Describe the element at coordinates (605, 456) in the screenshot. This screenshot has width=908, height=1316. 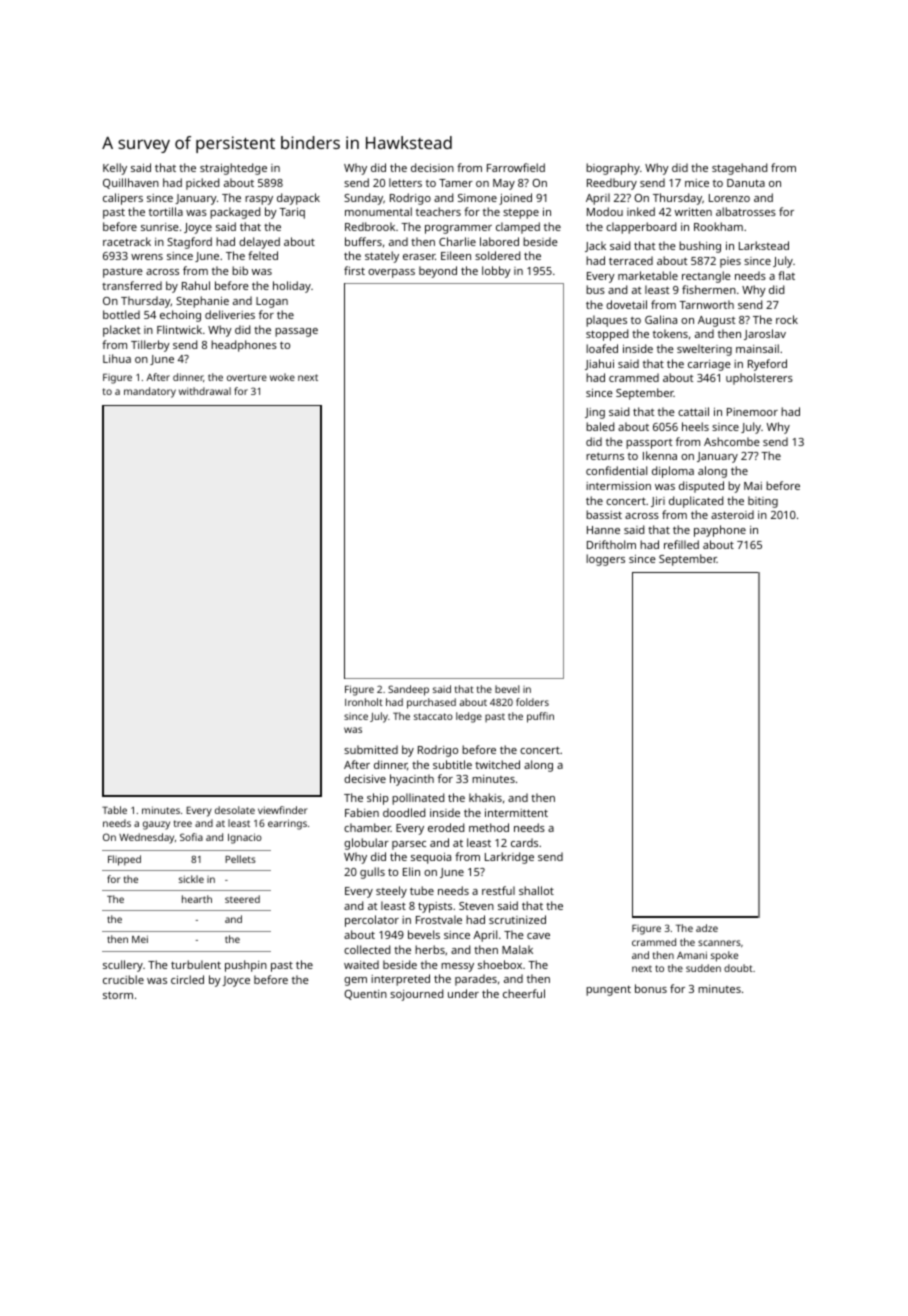
I see `returns` at that location.
